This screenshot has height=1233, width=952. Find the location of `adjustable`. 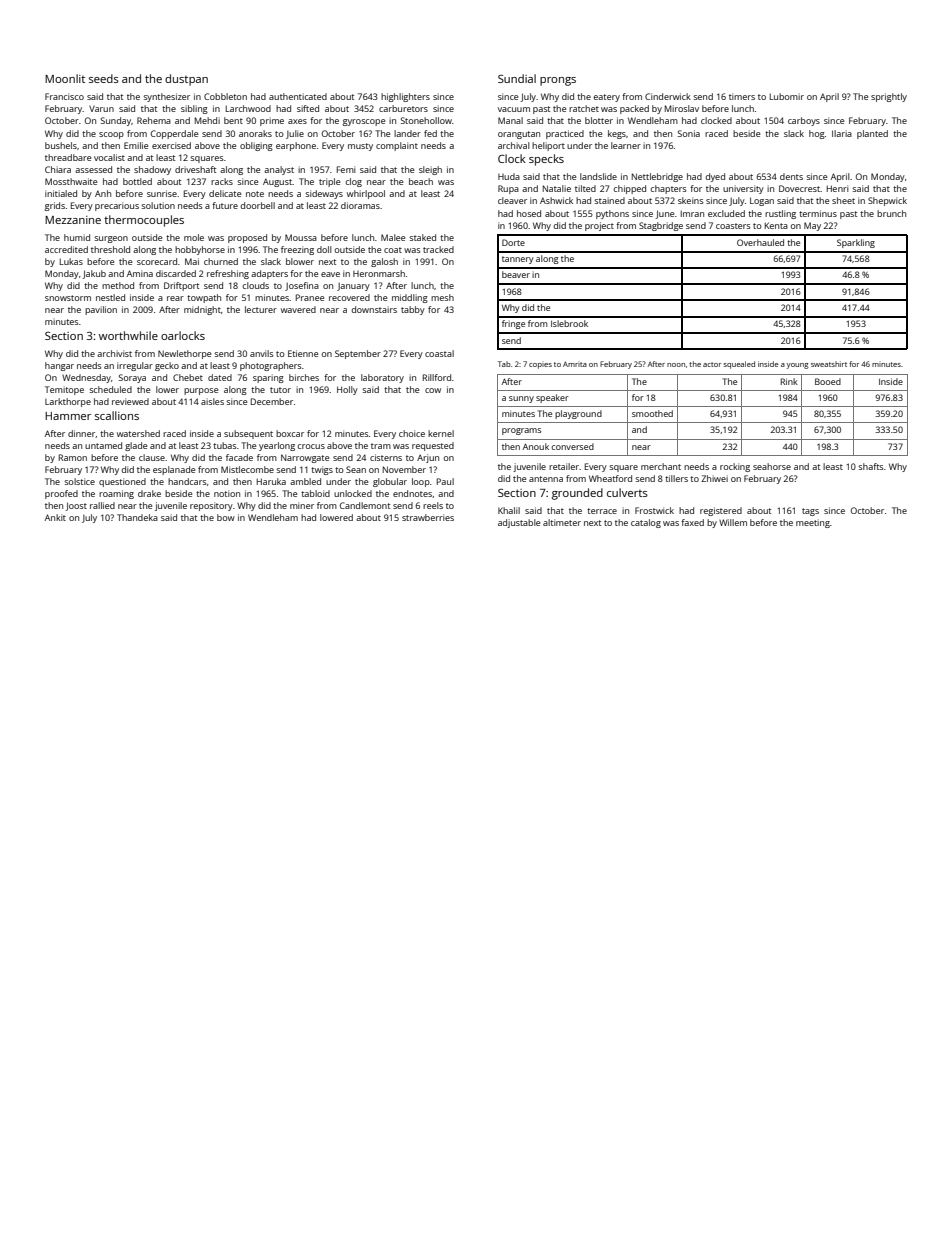

adjustable is located at coordinates (519, 523).
